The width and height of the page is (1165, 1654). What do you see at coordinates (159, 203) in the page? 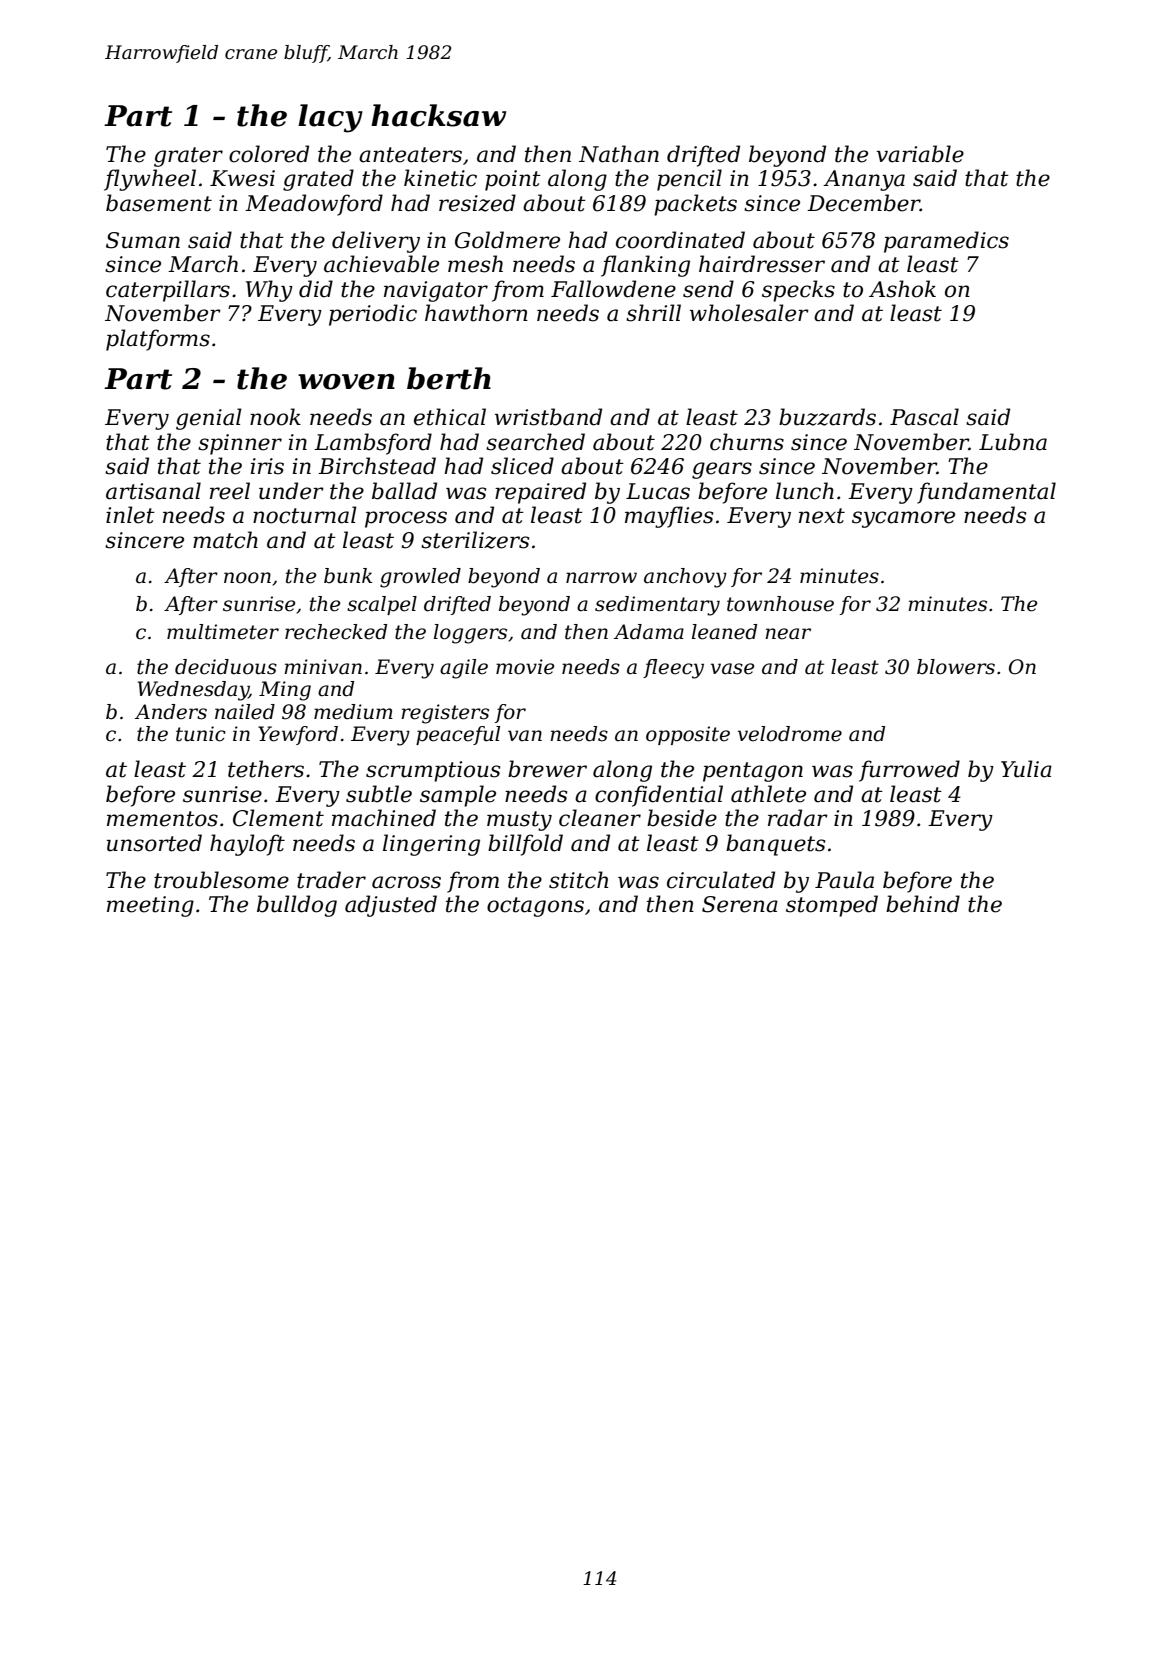
I see `basement` at bounding box center [159, 203].
